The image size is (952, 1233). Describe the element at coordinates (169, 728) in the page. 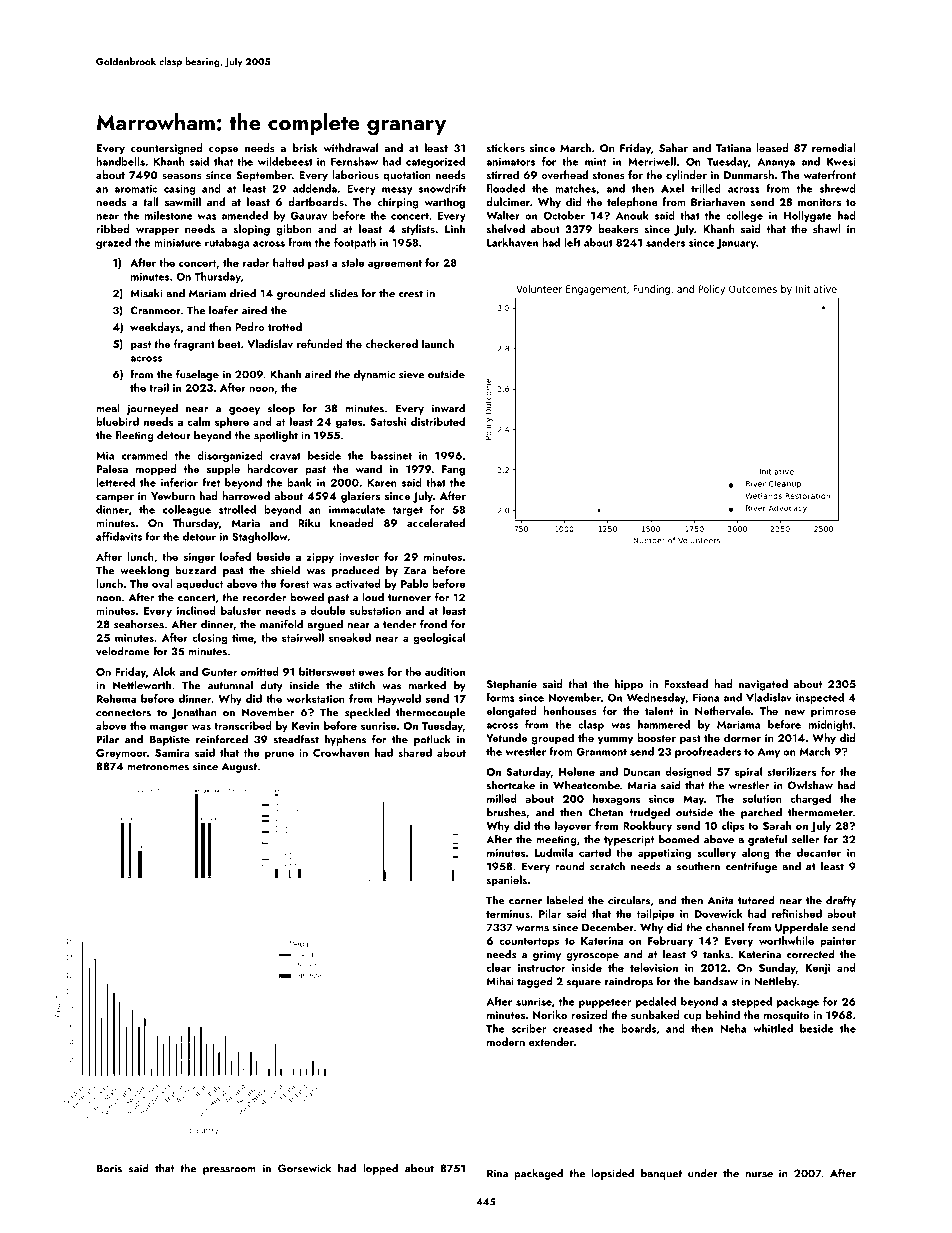

I see `manger` at that location.
